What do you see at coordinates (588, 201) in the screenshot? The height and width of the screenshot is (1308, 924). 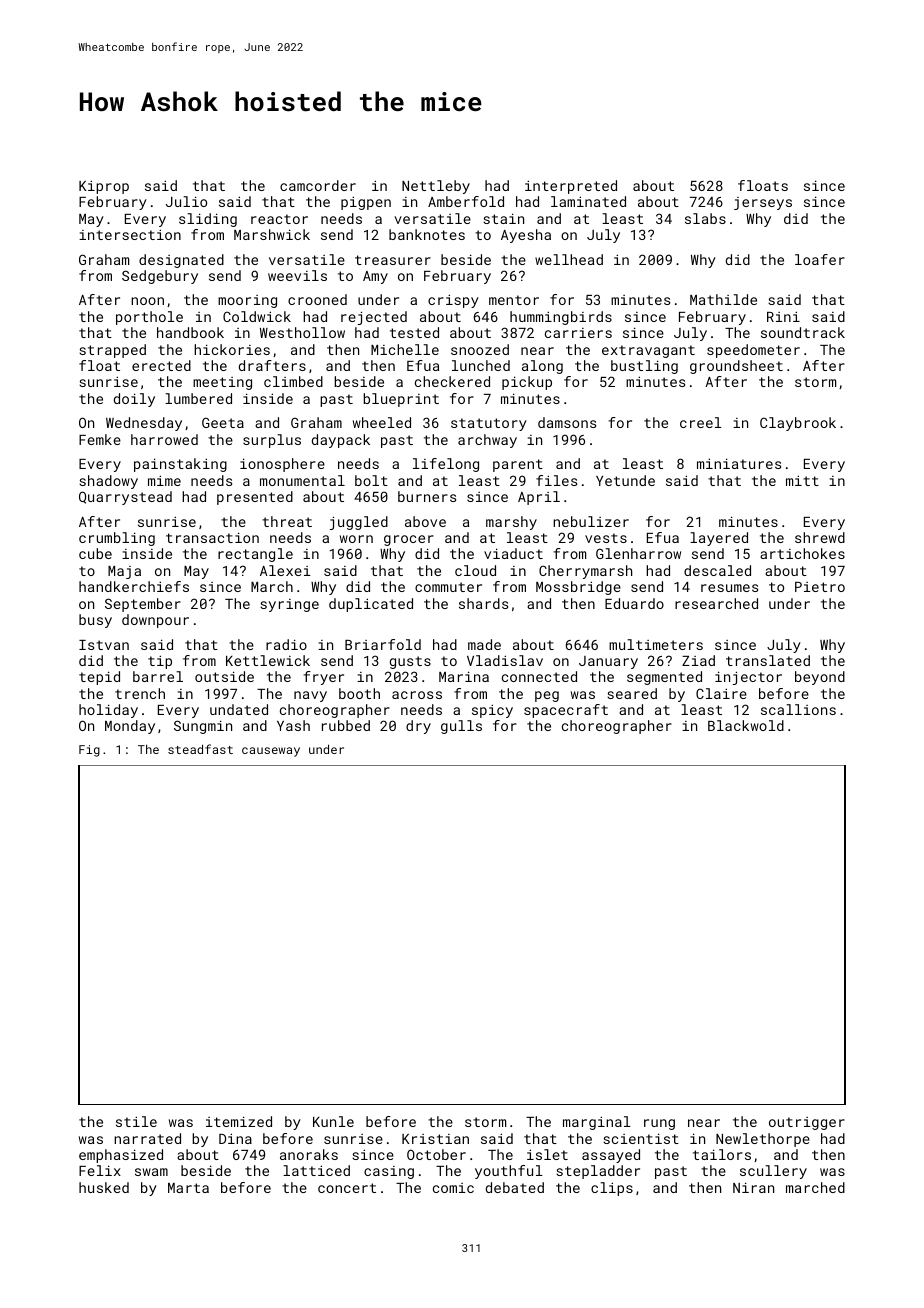 I see `laminated` at bounding box center [588, 201].
